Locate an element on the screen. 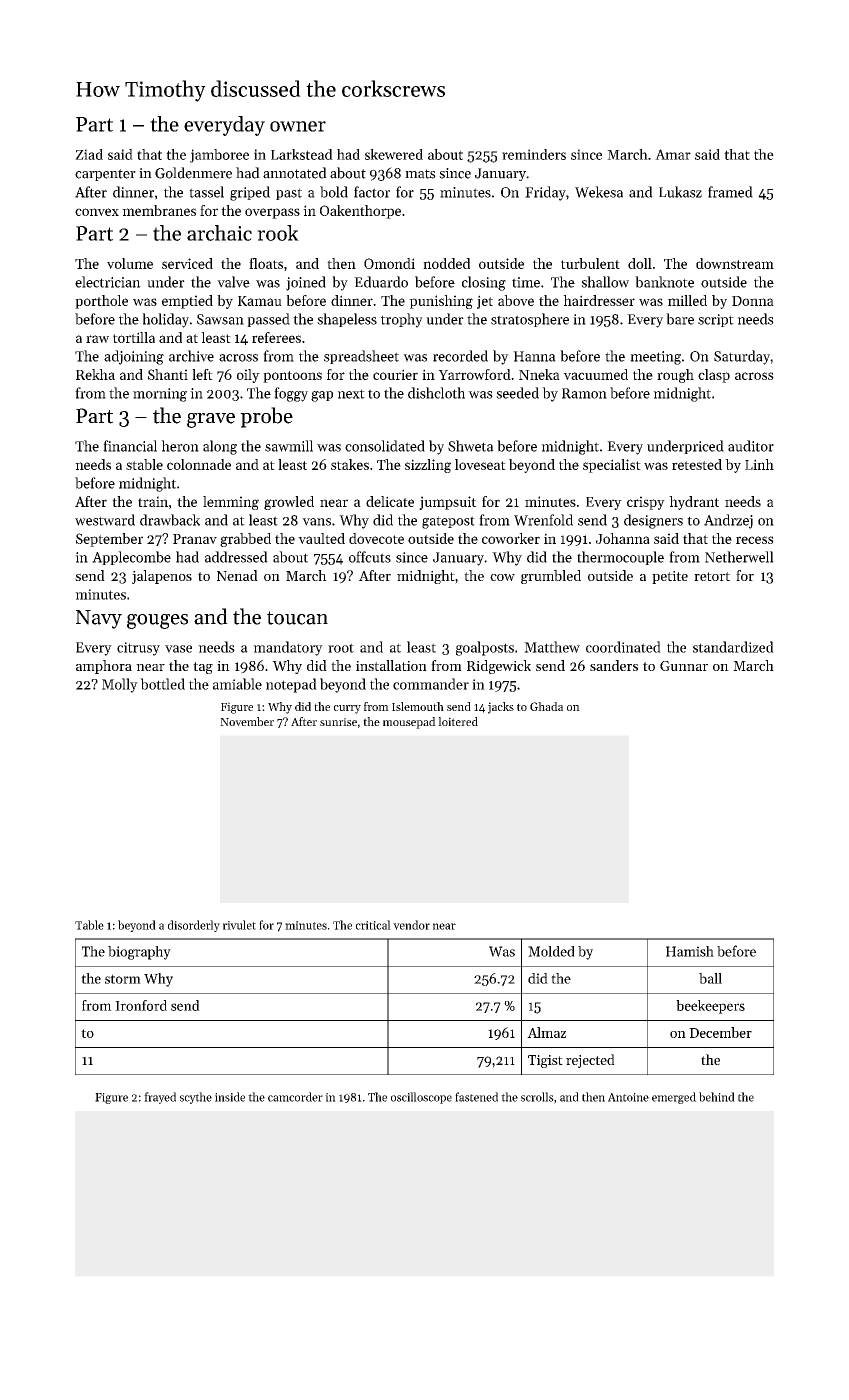  standardized is located at coordinates (733, 647).
